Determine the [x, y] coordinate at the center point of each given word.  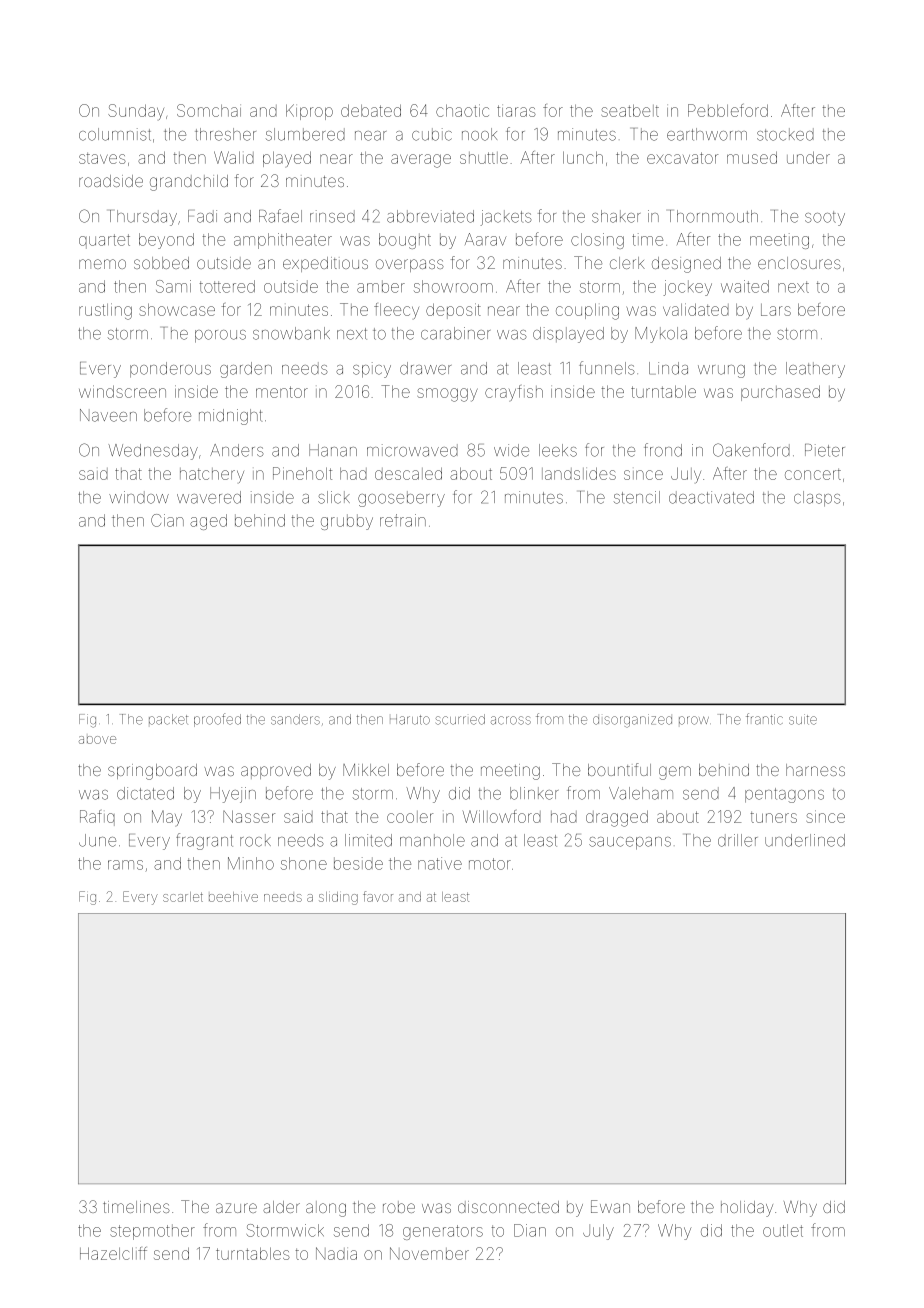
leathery [815, 370]
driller [738, 840]
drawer [425, 368]
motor [490, 864]
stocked [785, 134]
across [511, 720]
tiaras [516, 111]
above [97, 740]
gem [675, 773]
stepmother [152, 1232]
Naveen [108, 415]
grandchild [189, 183]
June [97, 840]
